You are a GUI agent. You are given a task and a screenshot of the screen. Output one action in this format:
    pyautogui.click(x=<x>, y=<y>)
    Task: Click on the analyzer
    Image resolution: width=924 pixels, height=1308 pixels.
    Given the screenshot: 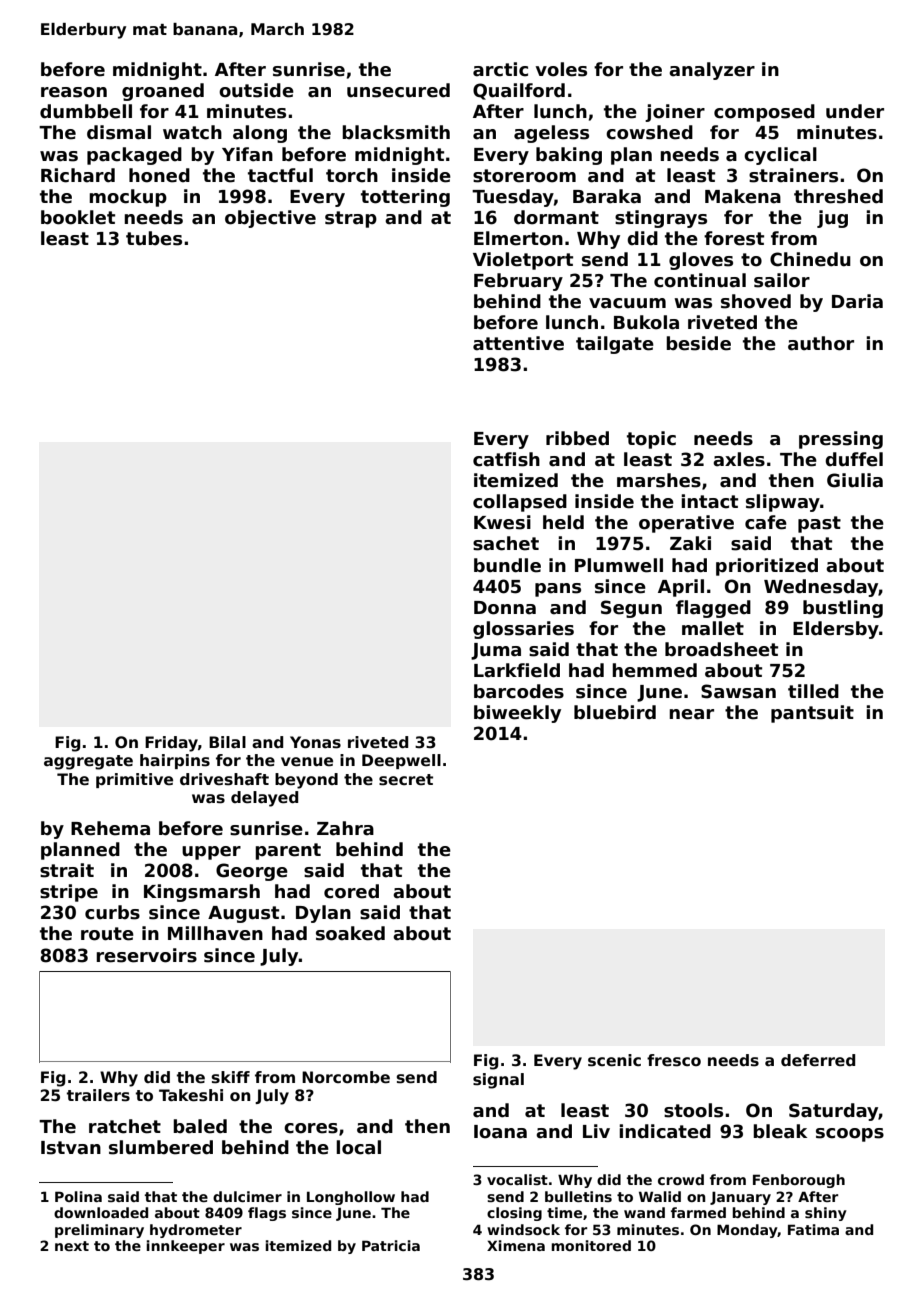 What is the action you would take?
    pyautogui.click(x=712, y=71)
